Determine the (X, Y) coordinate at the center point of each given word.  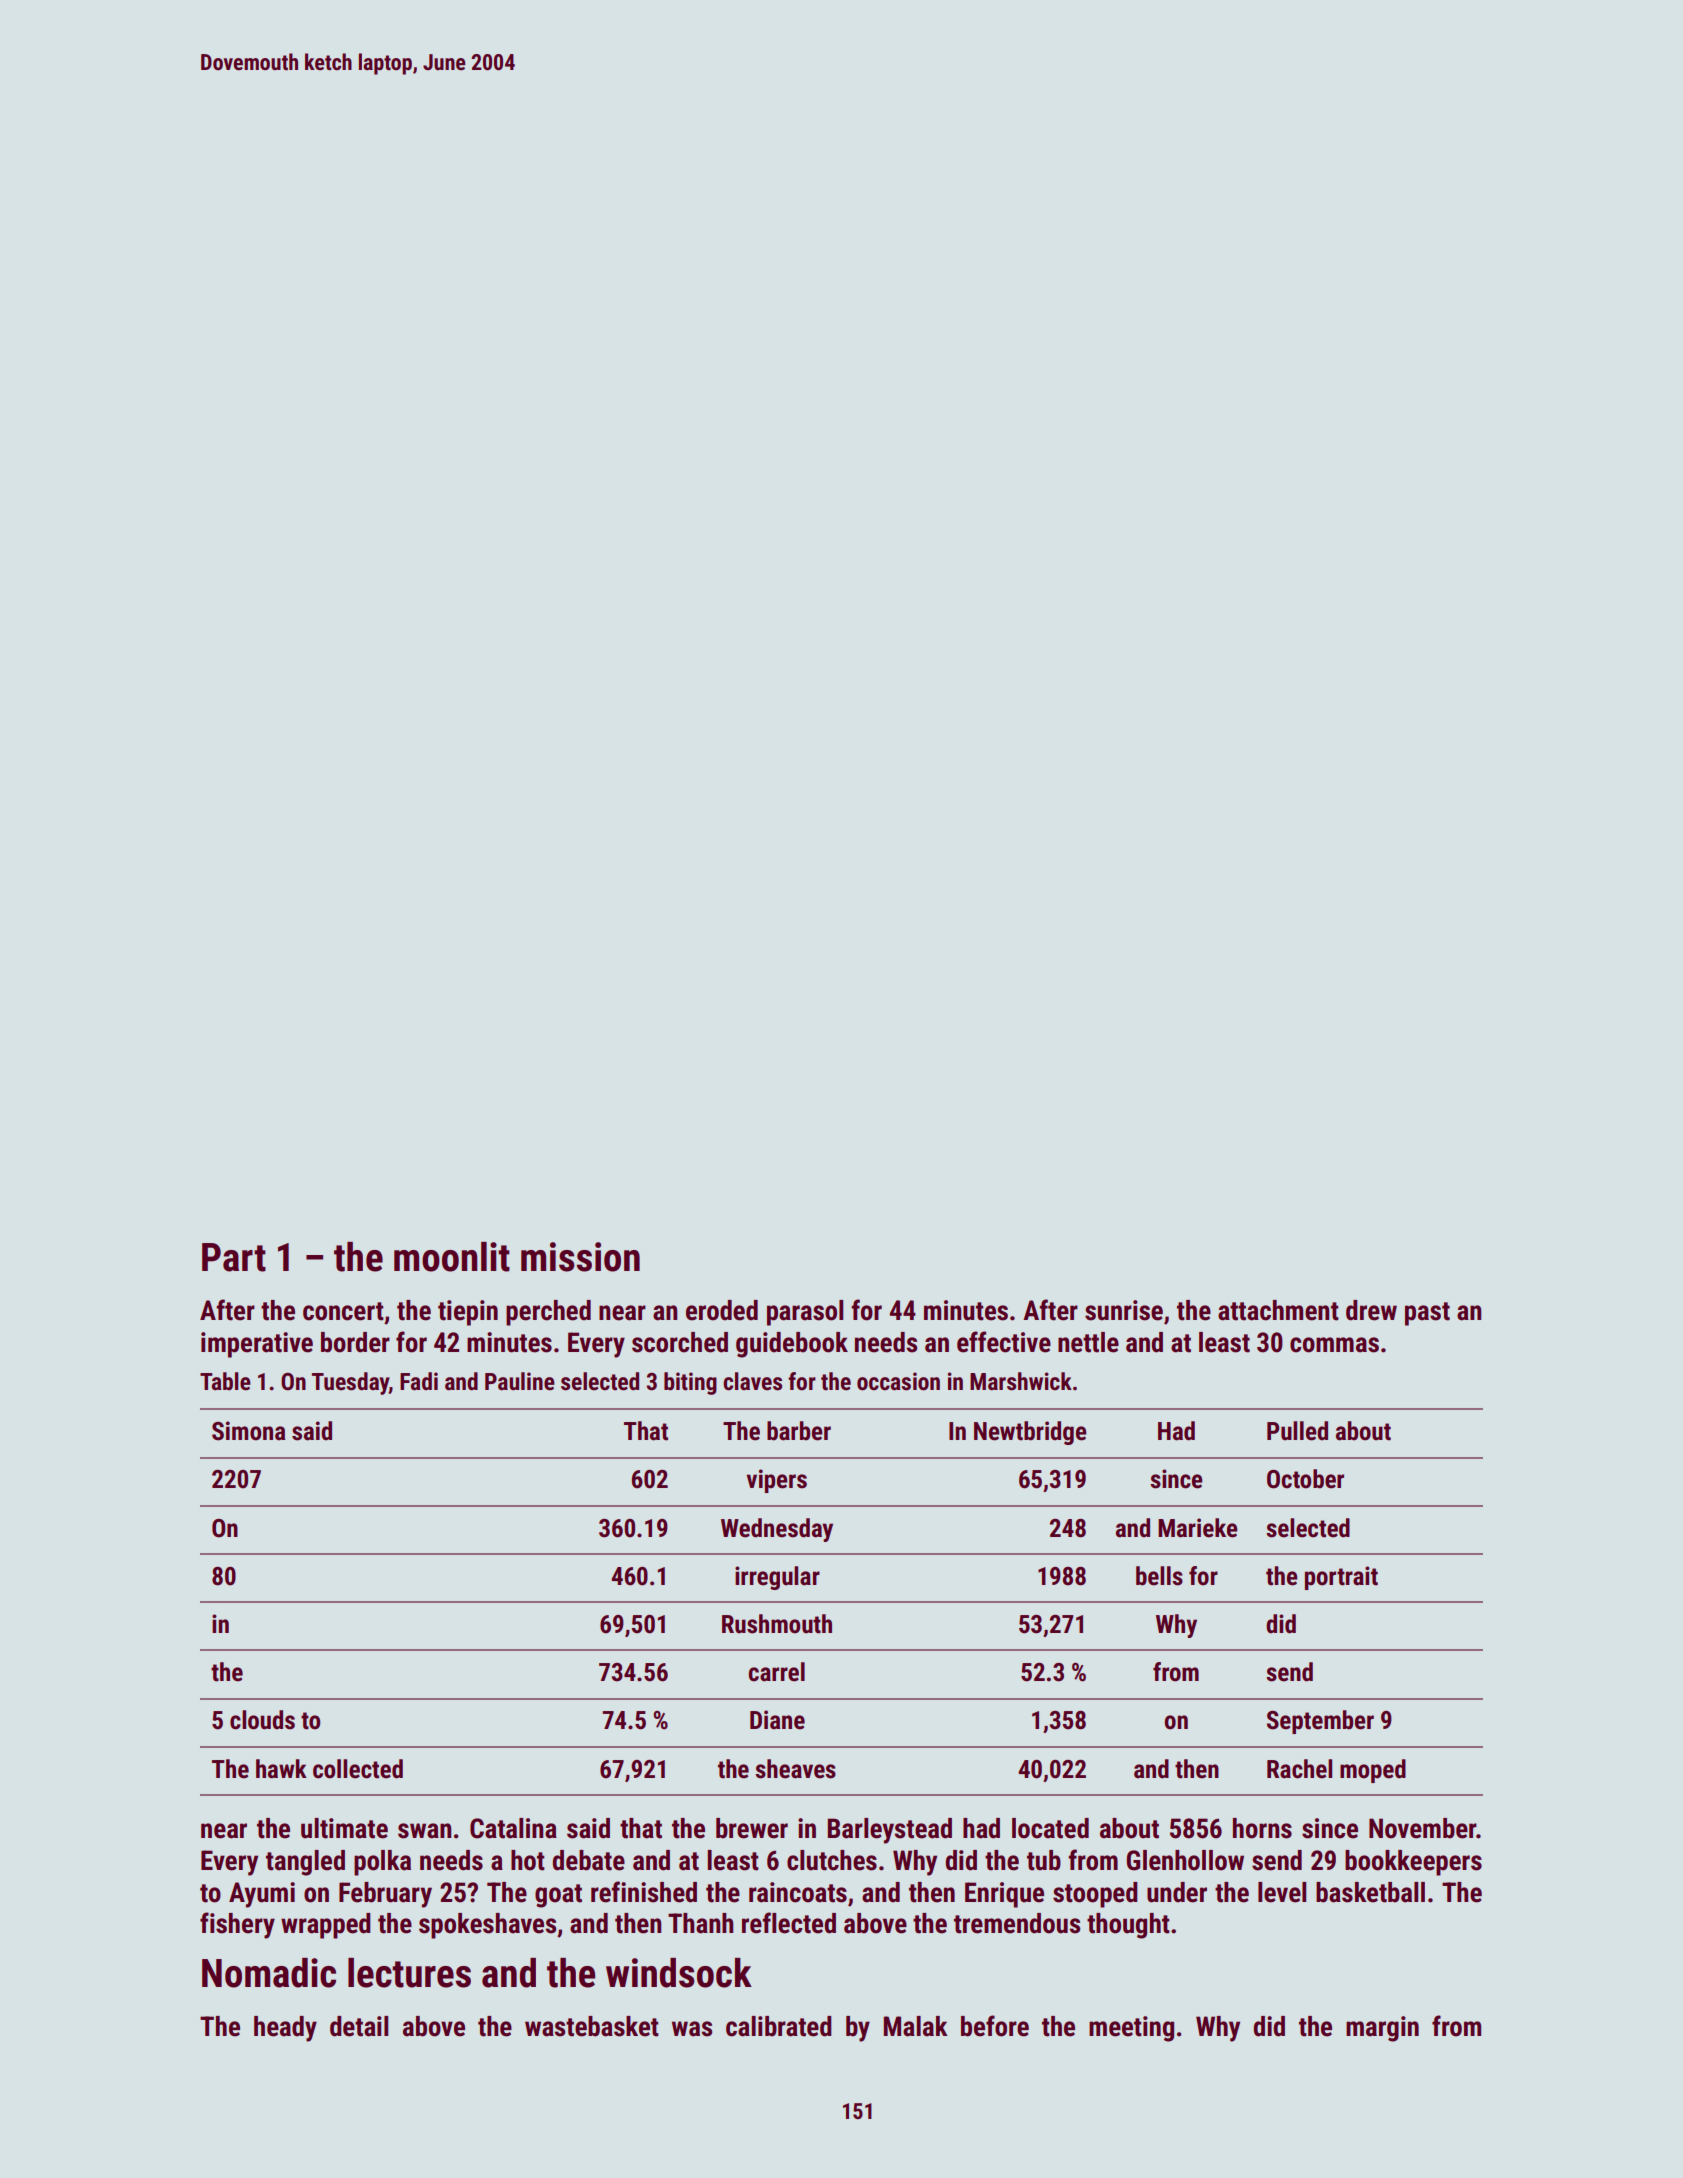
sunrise (1124, 1310)
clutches (832, 1860)
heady (285, 2029)
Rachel (1299, 1769)
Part (234, 1257)
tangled (305, 1863)
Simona (248, 1431)
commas (1334, 1345)
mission (580, 1257)
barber (799, 1431)
